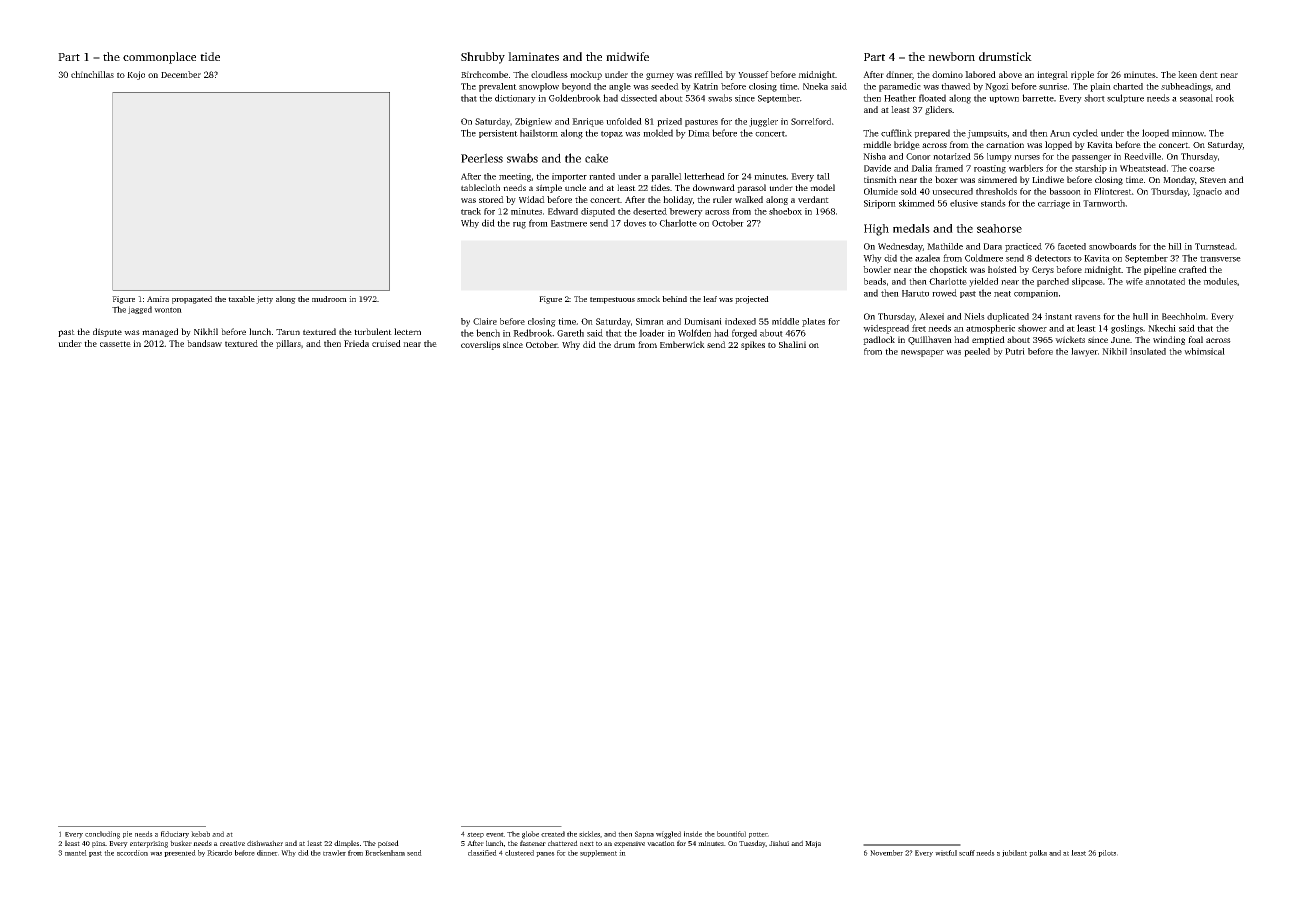 This screenshot has width=1308, height=924. I want to click on pillars, so click(288, 344).
